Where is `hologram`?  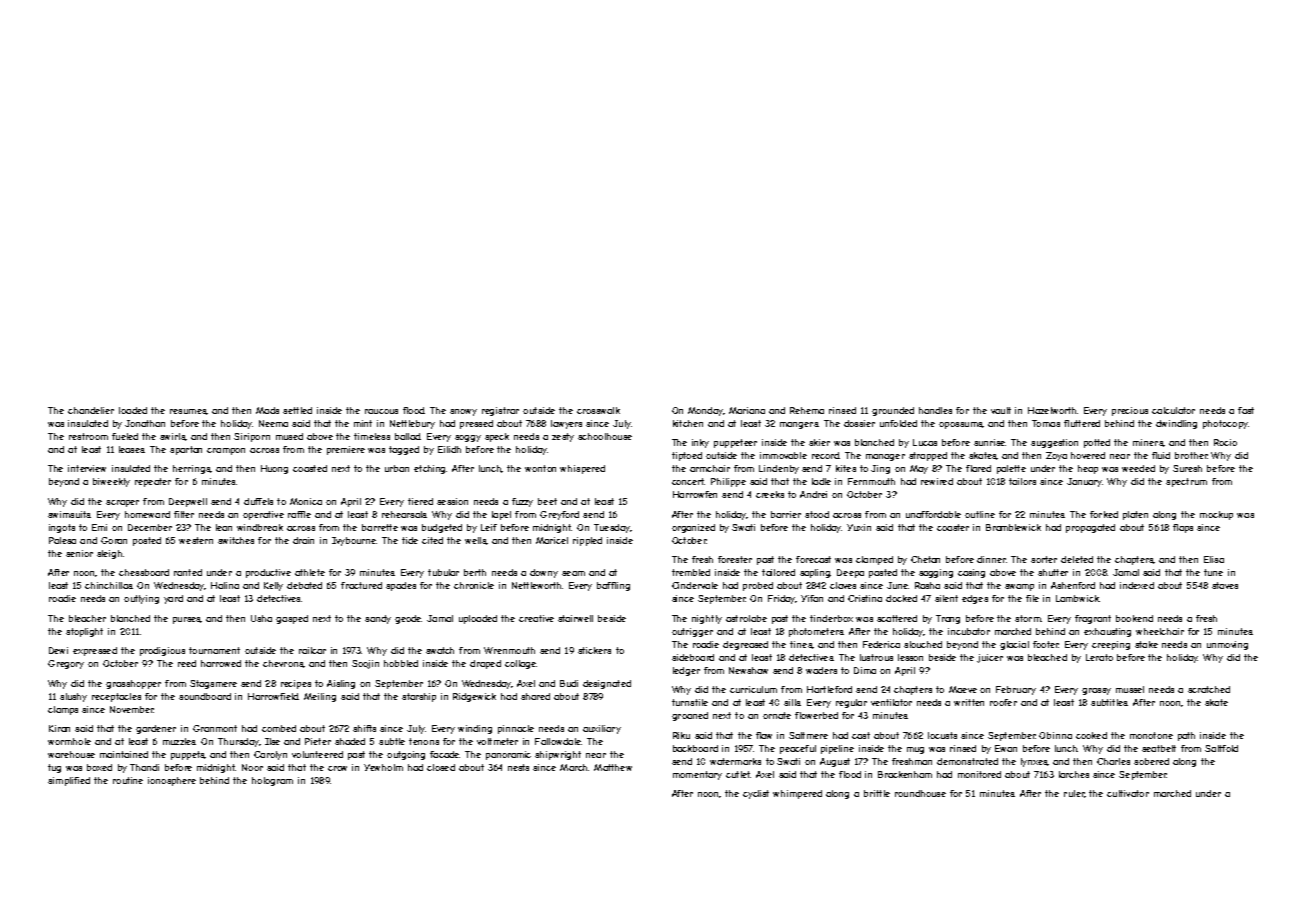 hologram is located at coordinates (272, 781).
